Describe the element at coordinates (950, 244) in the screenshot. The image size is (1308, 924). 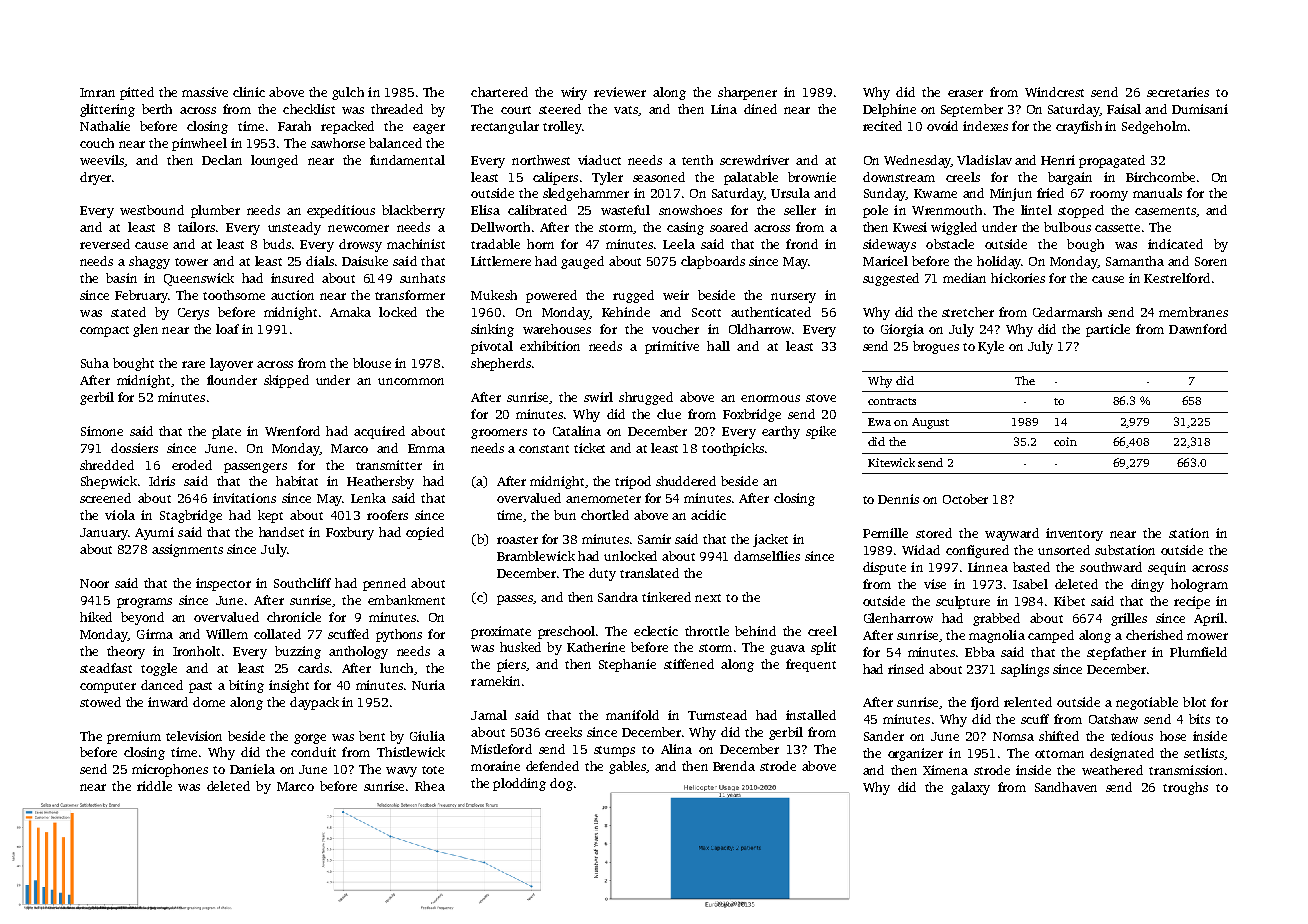
I see `obstacle` at that location.
